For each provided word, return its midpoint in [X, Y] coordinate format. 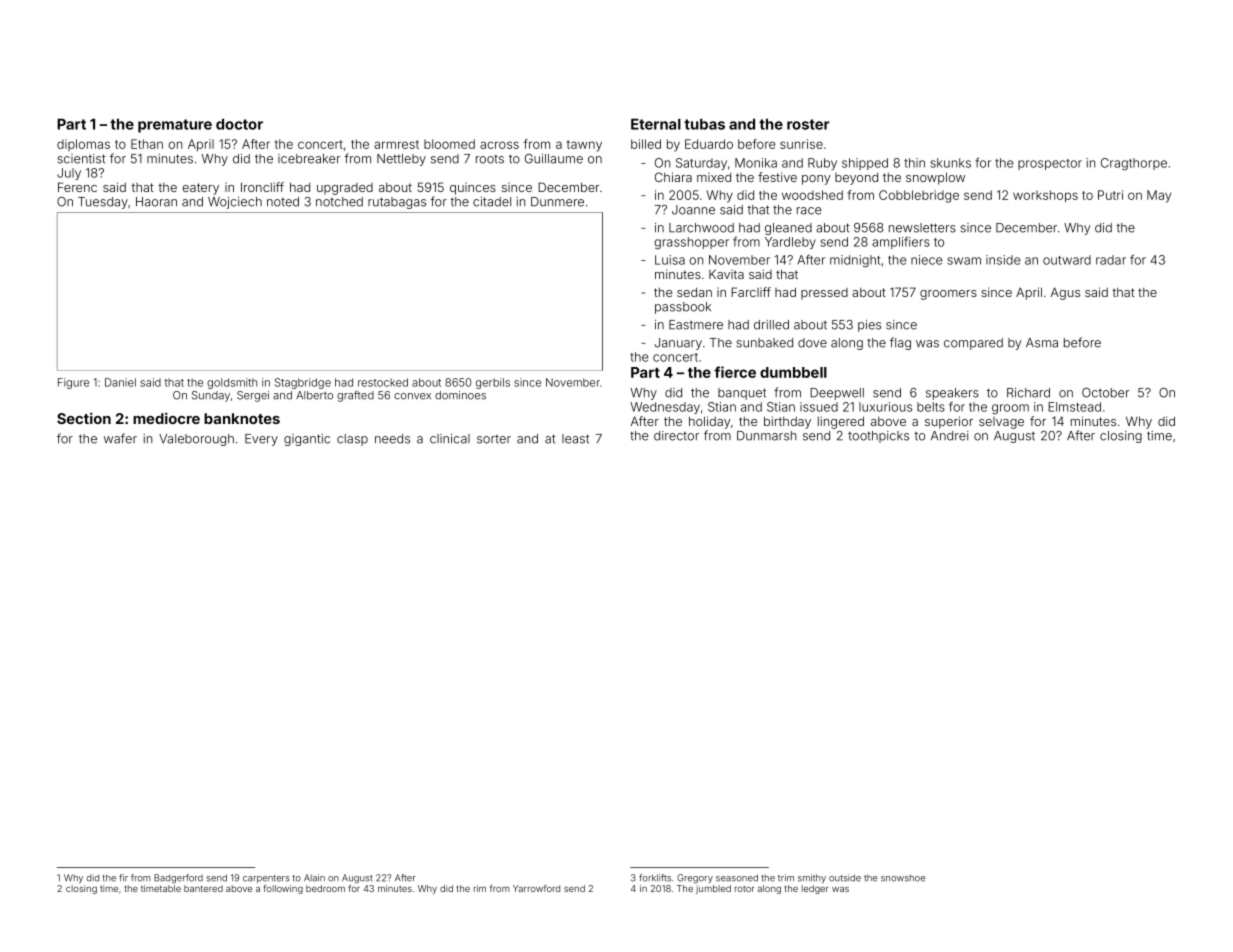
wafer [120, 438]
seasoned [737, 878]
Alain [314, 878]
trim [786, 877]
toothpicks [878, 437]
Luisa [670, 260]
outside [845, 878]
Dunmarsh [766, 436]
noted [283, 202]
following [283, 889]
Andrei [950, 436]
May [1159, 196]
